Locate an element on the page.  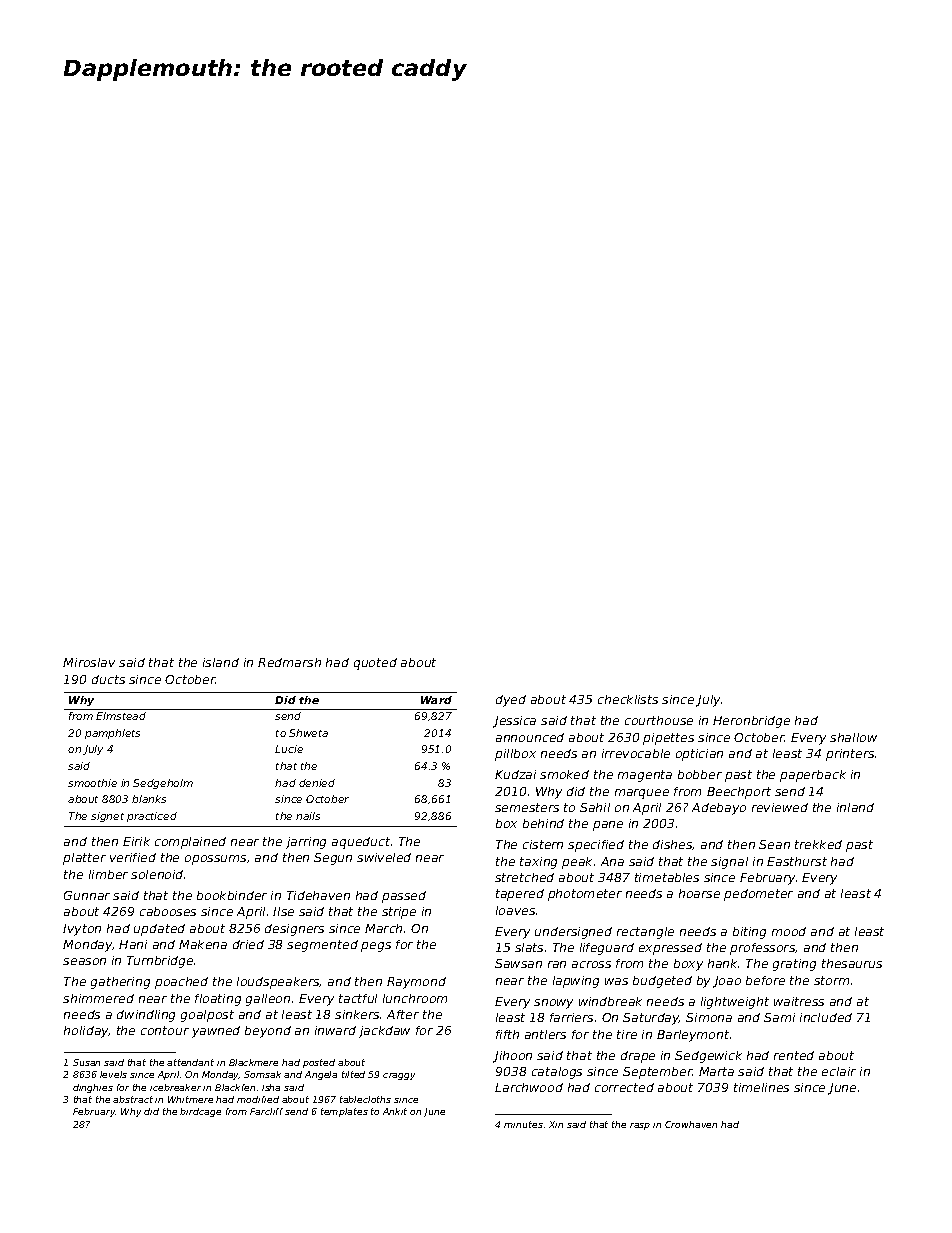
Heronbridge is located at coordinates (751, 722).
